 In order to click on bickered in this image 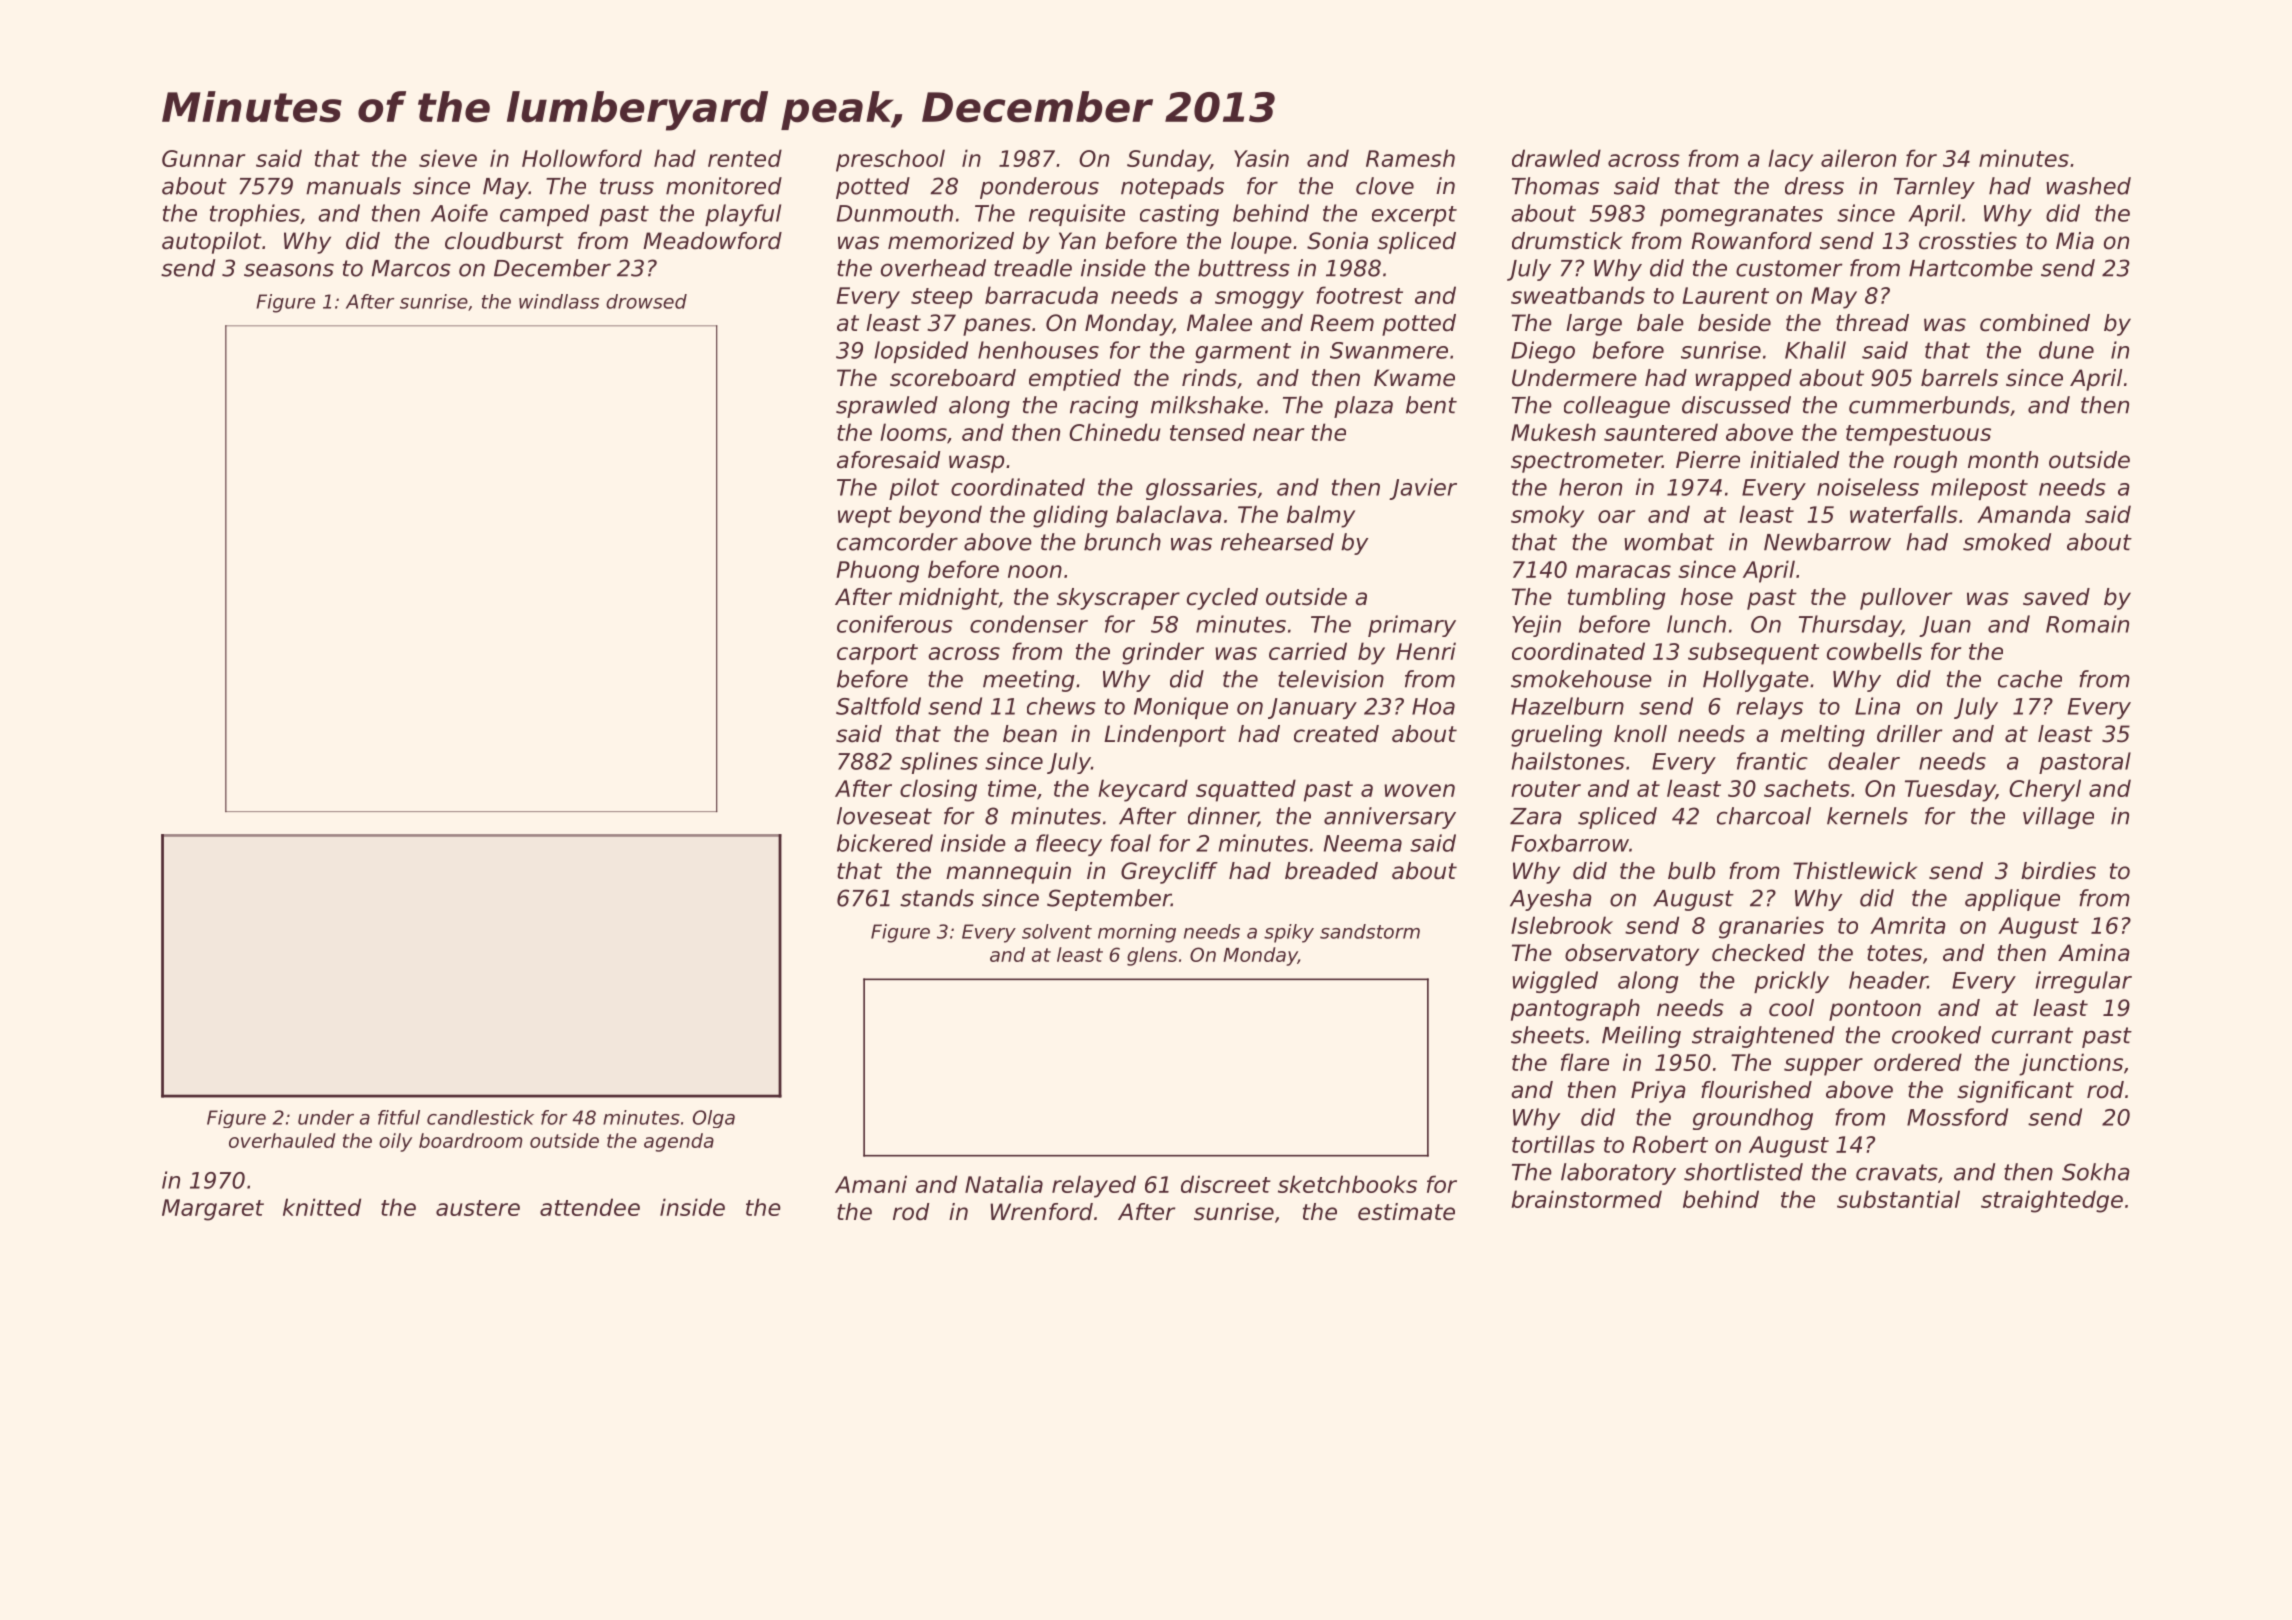, I will do `click(885, 843)`.
